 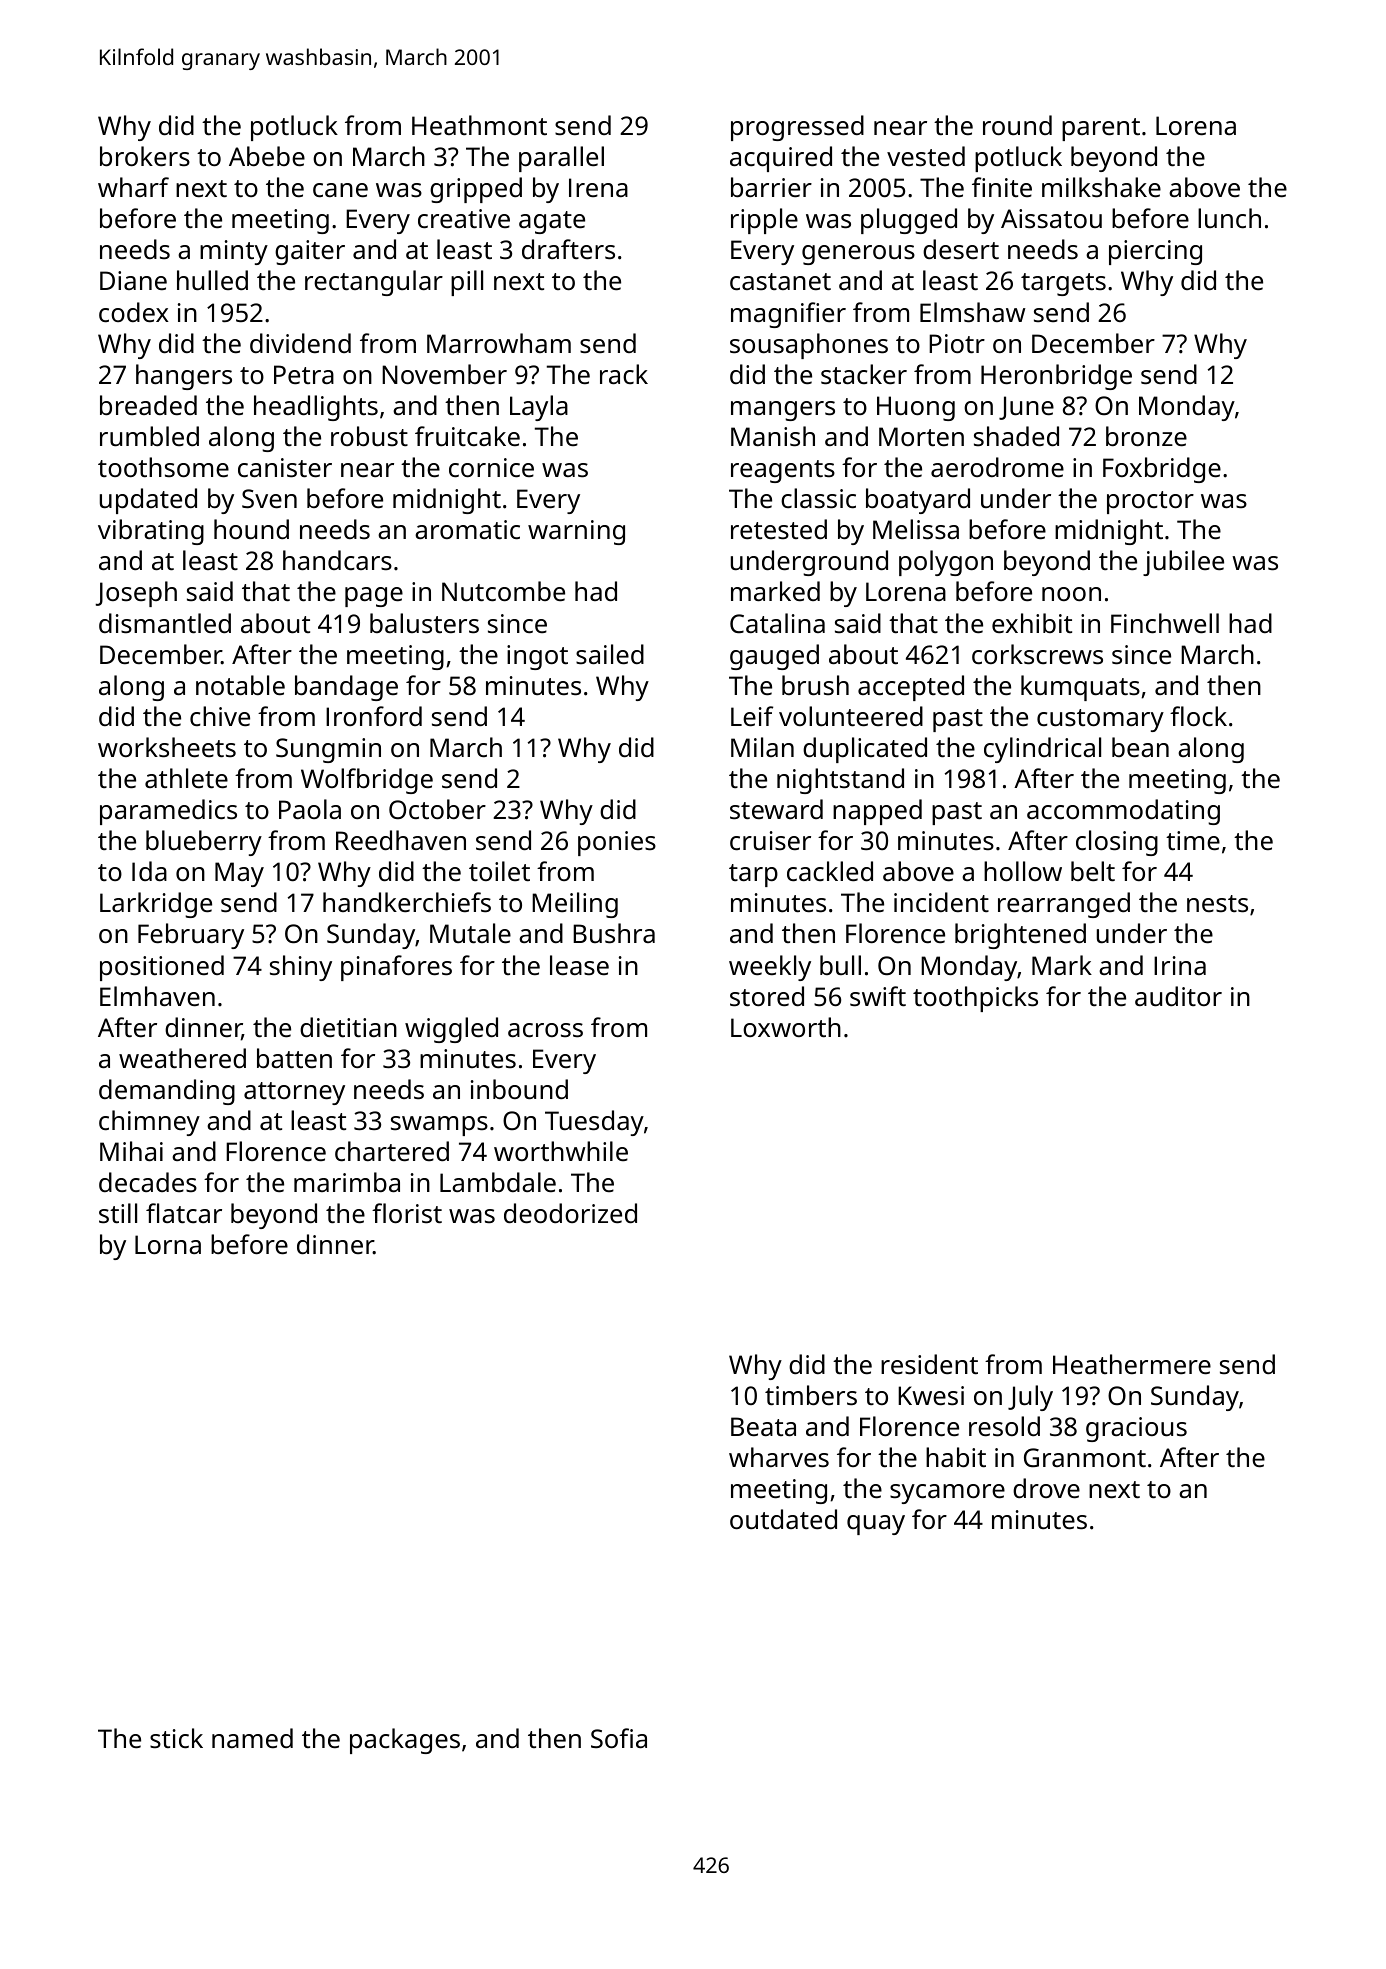 What do you see at coordinates (1046, 1488) in the image?
I see `drove` at bounding box center [1046, 1488].
